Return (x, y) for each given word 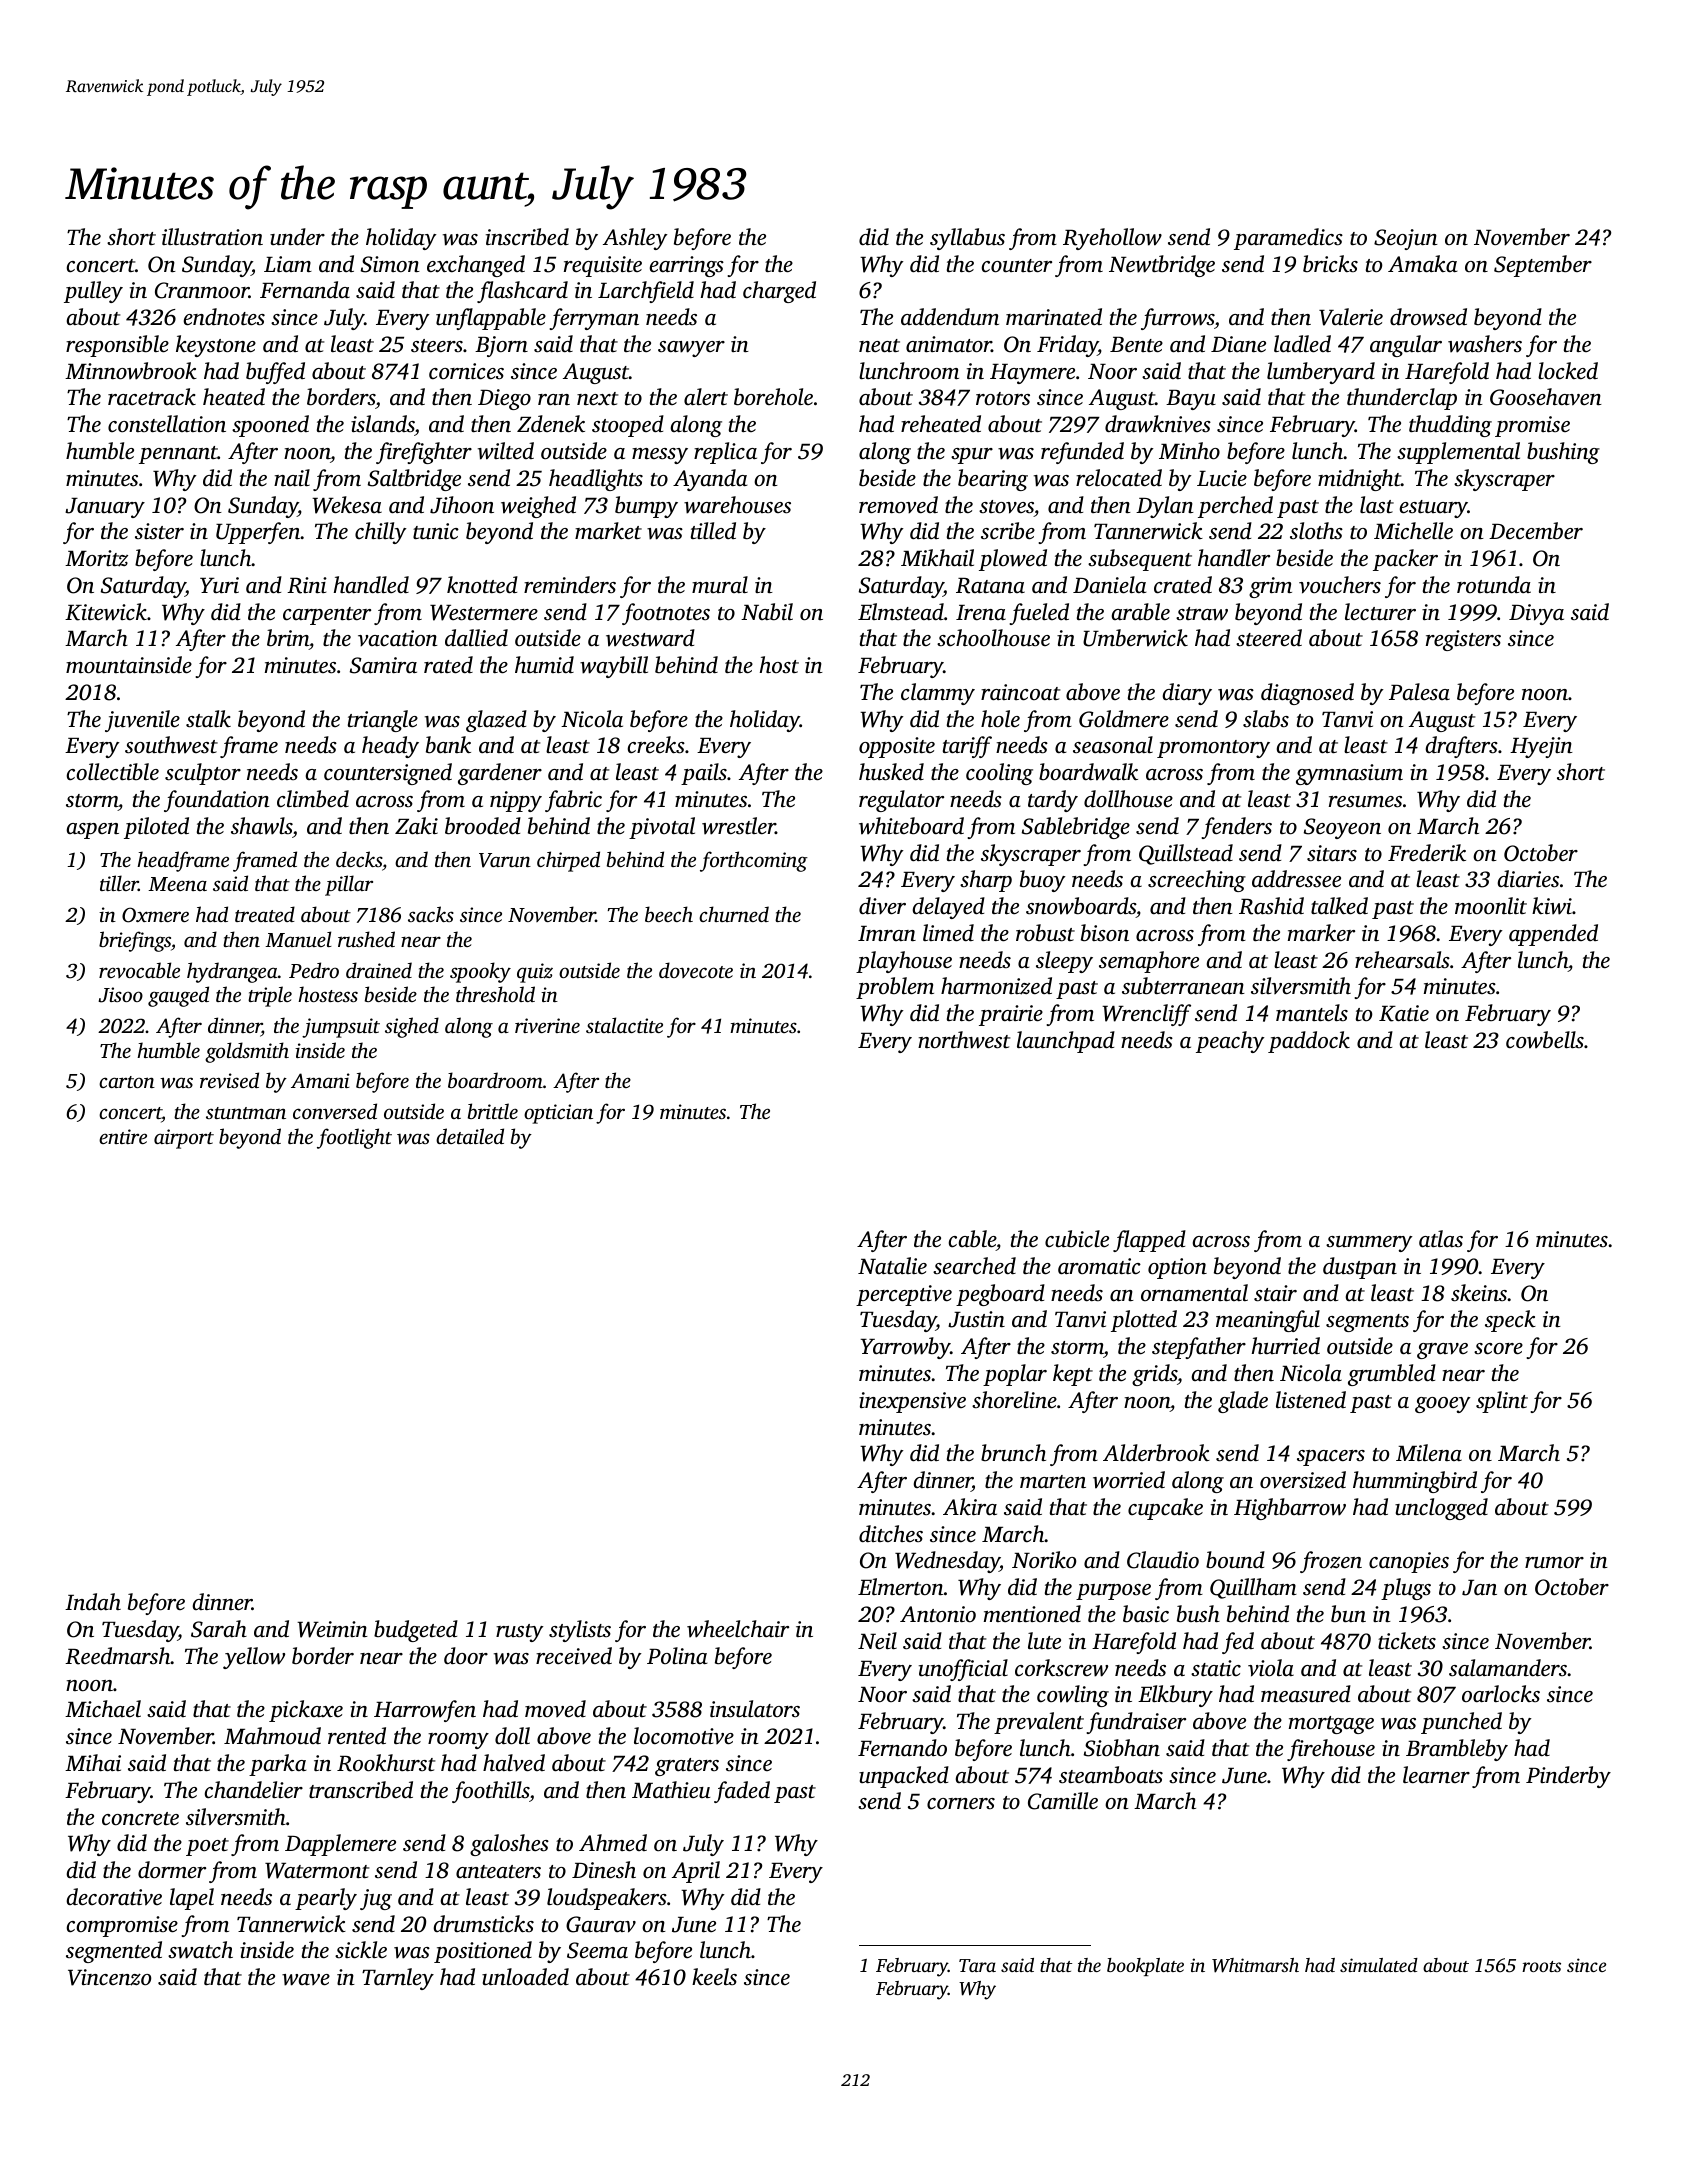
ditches (891, 1534)
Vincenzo (109, 1977)
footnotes (666, 614)
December (1536, 531)
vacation (398, 638)
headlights (596, 480)
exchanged (476, 266)
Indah (93, 1601)
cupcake (1165, 1509)
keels (714, 1976)
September (1543, 266)
